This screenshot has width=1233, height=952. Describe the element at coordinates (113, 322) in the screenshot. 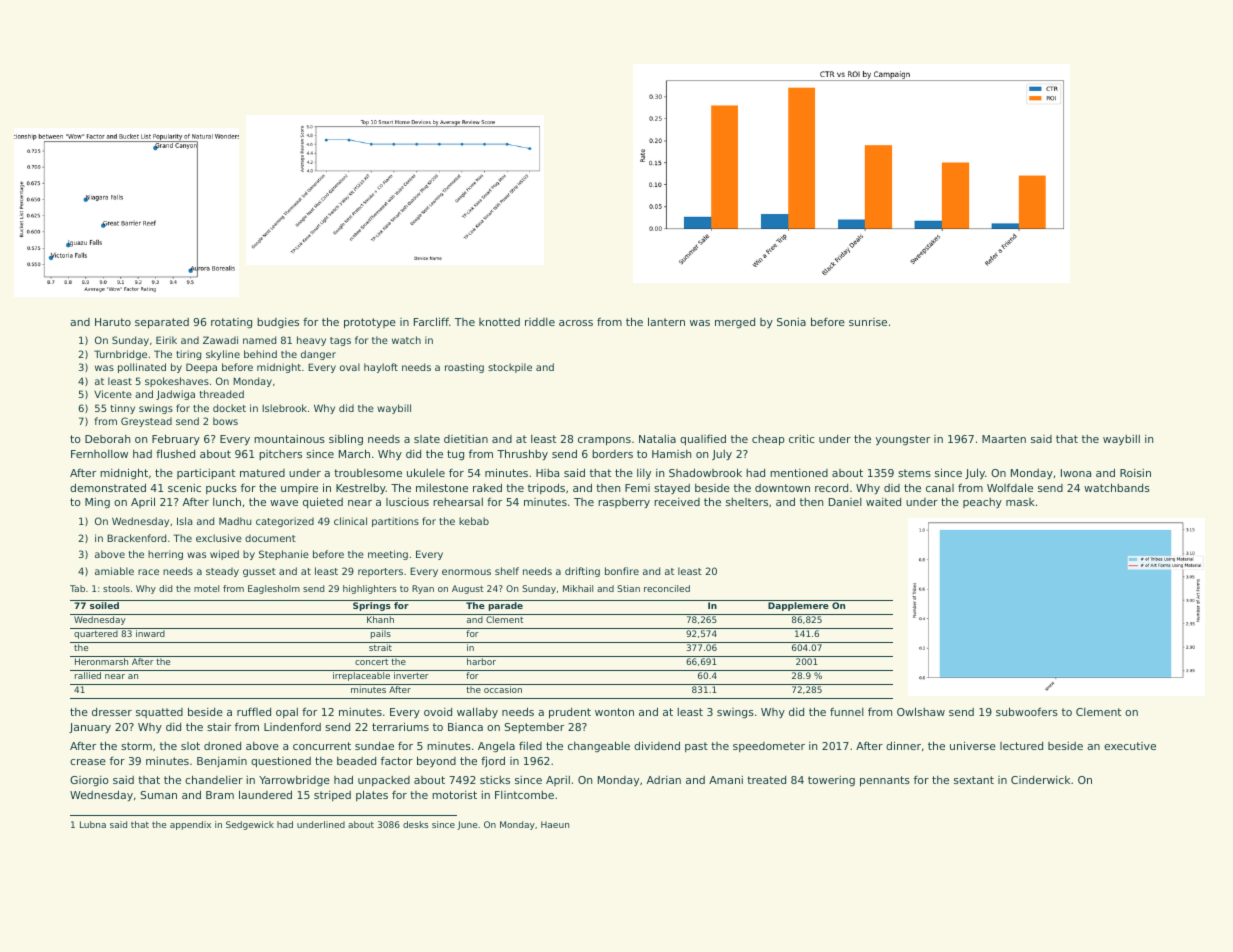

I see `Haruto` at that location.
